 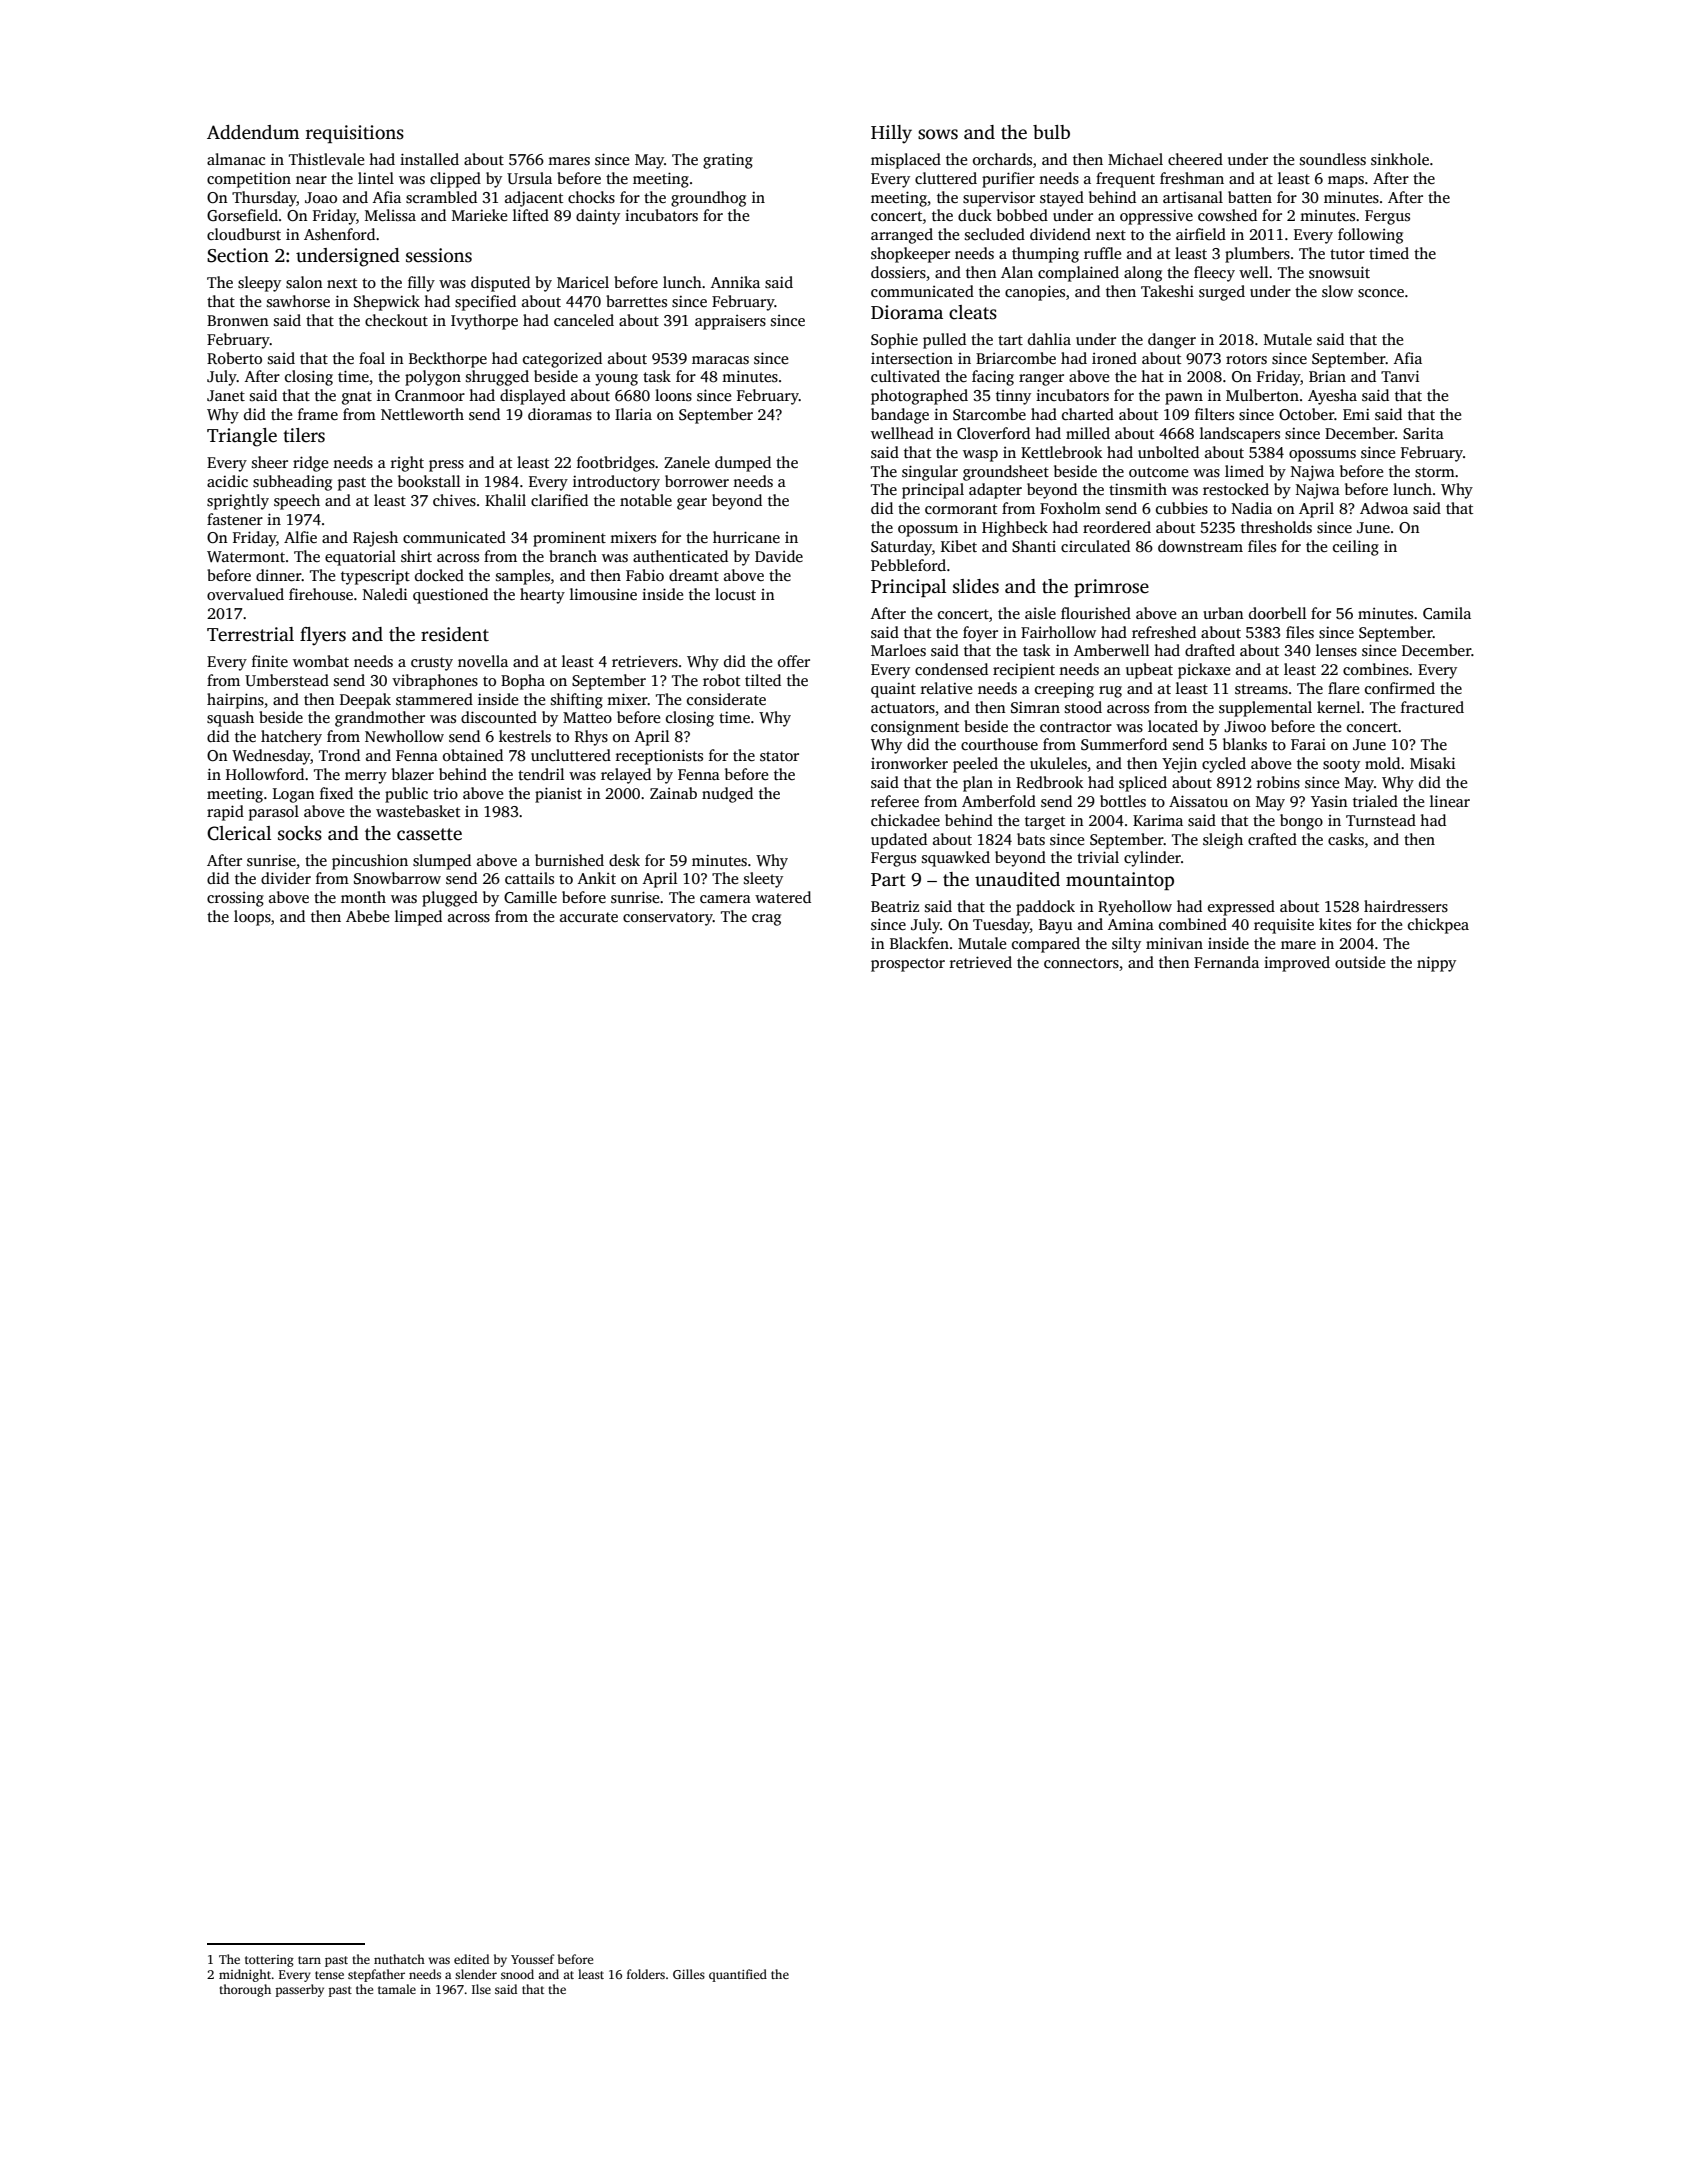 What do you see at coordinates (689, 1974) in the screenshot?
I see `Gilles` at bounding box center [689, 1974].
